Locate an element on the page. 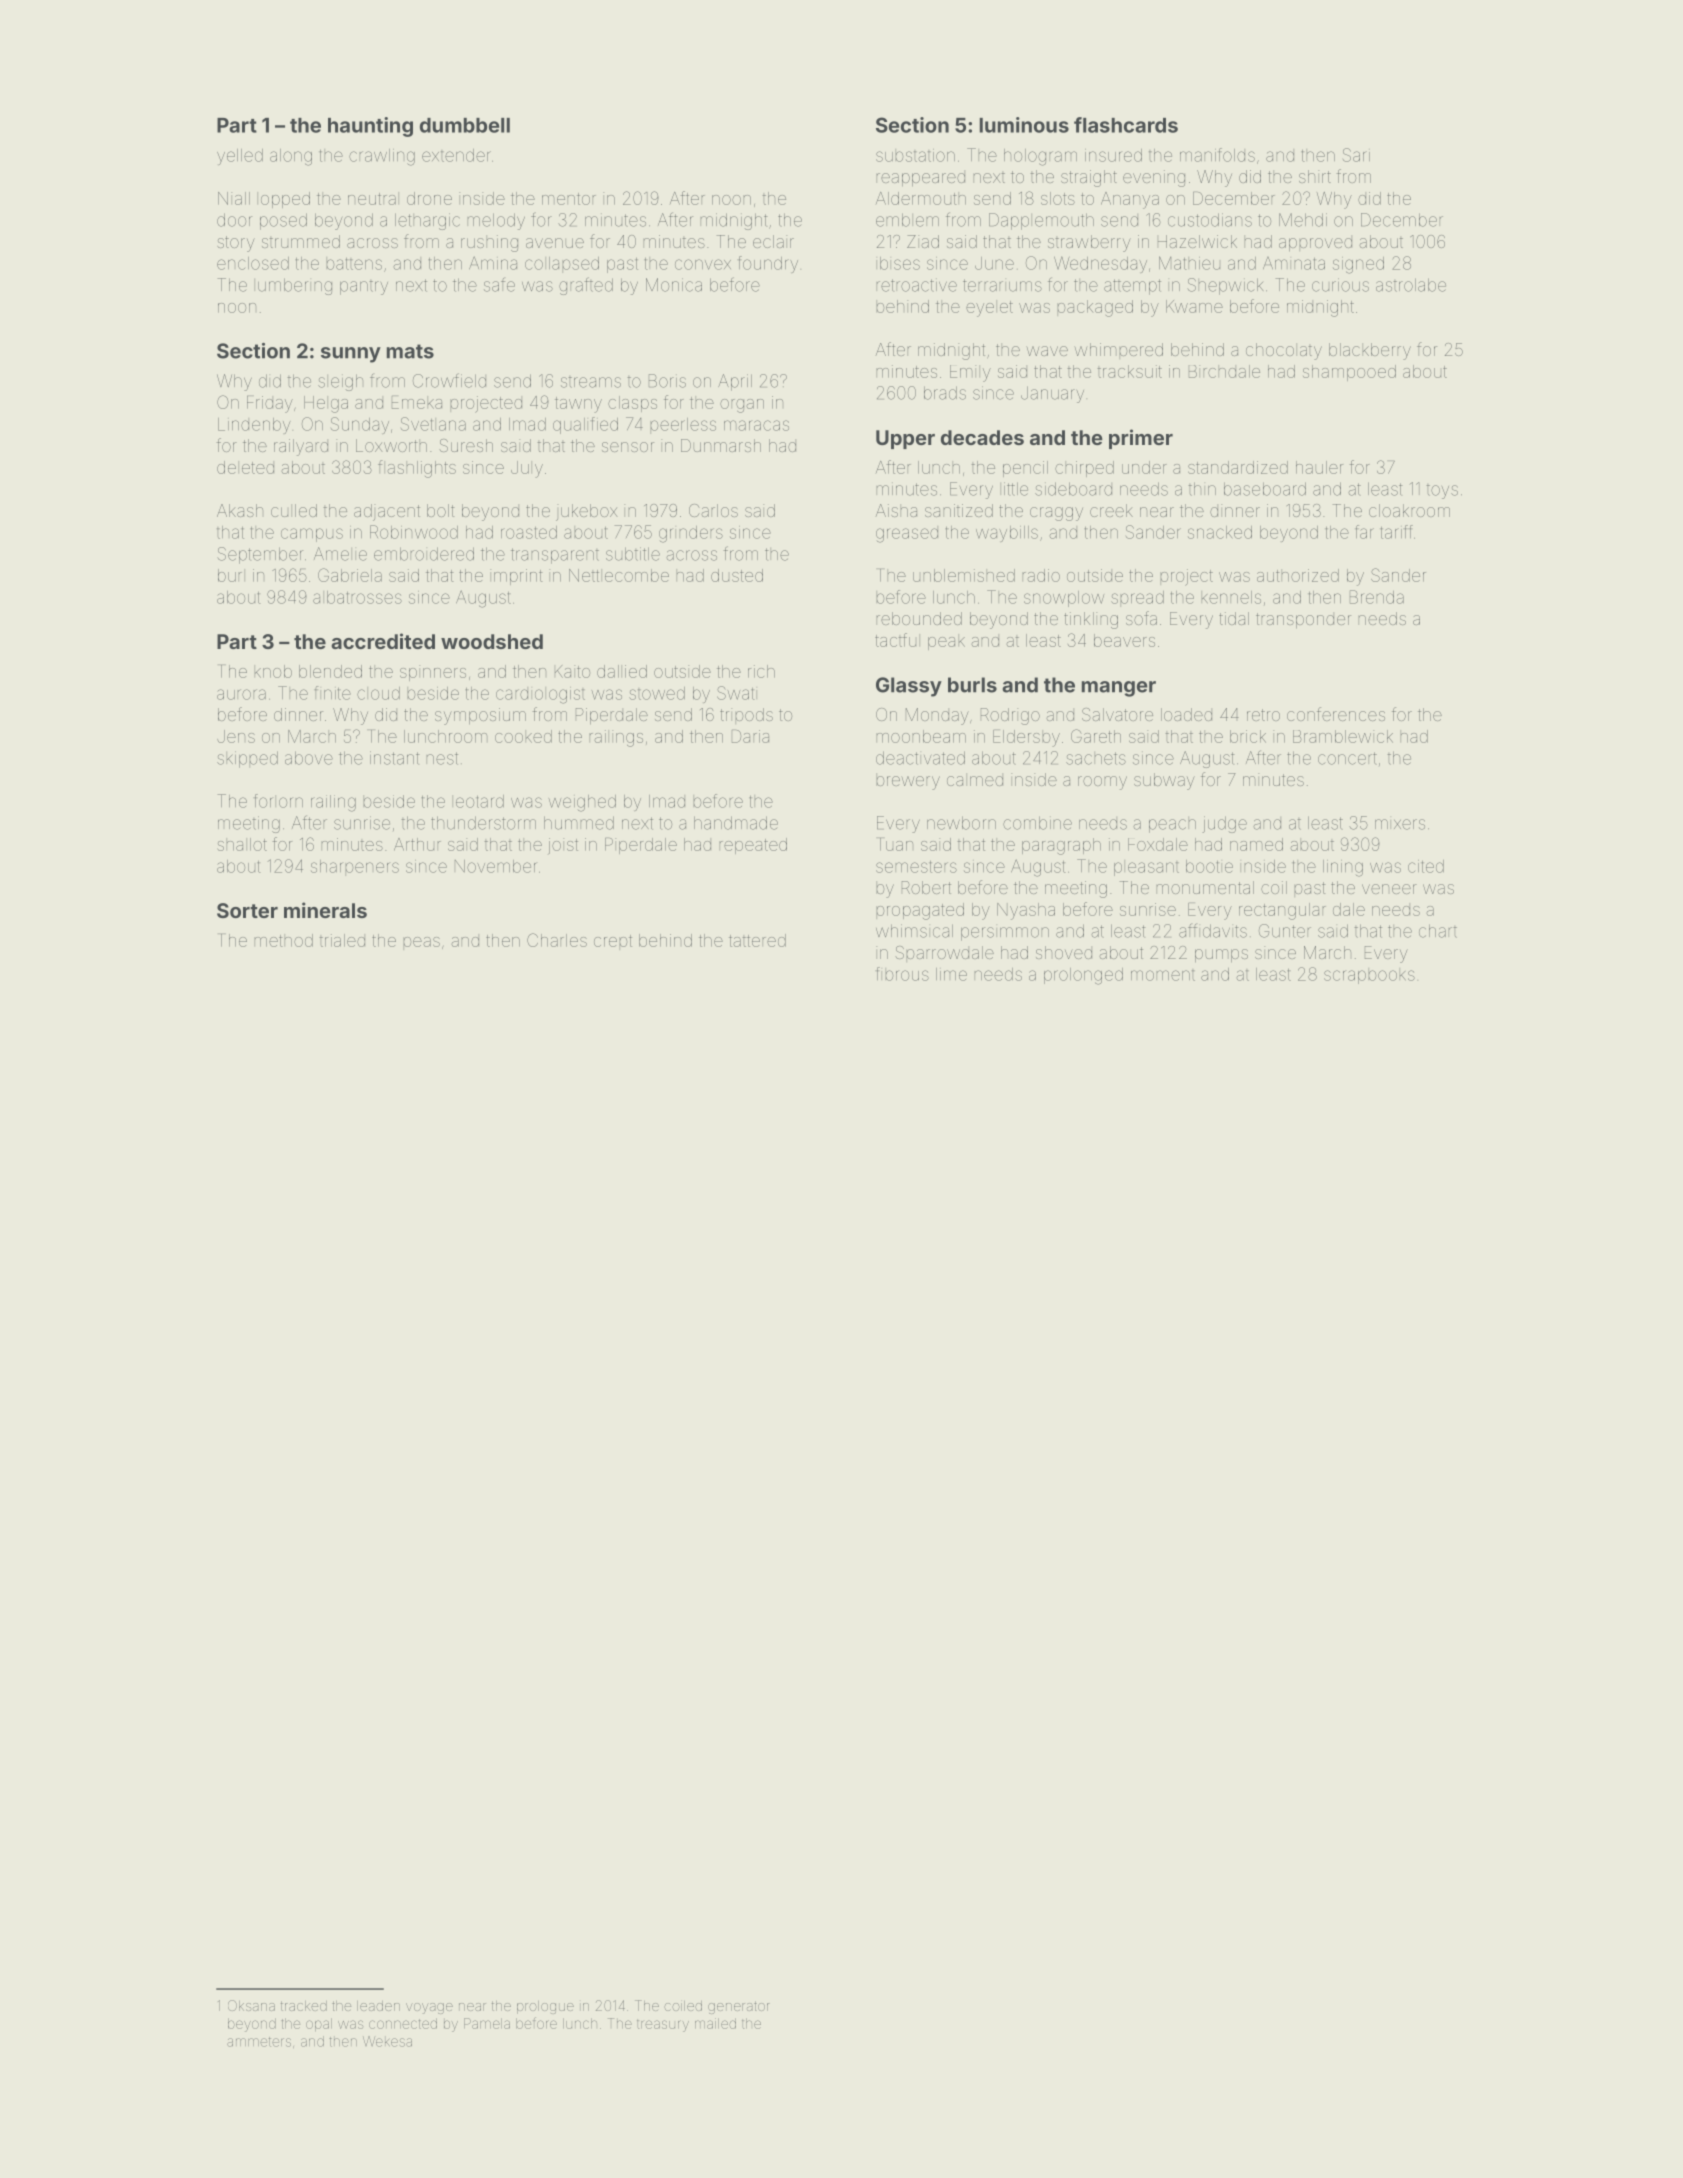 The height and width of the document is (2178, 1683). emblem is located at coordinates (907, 220).
